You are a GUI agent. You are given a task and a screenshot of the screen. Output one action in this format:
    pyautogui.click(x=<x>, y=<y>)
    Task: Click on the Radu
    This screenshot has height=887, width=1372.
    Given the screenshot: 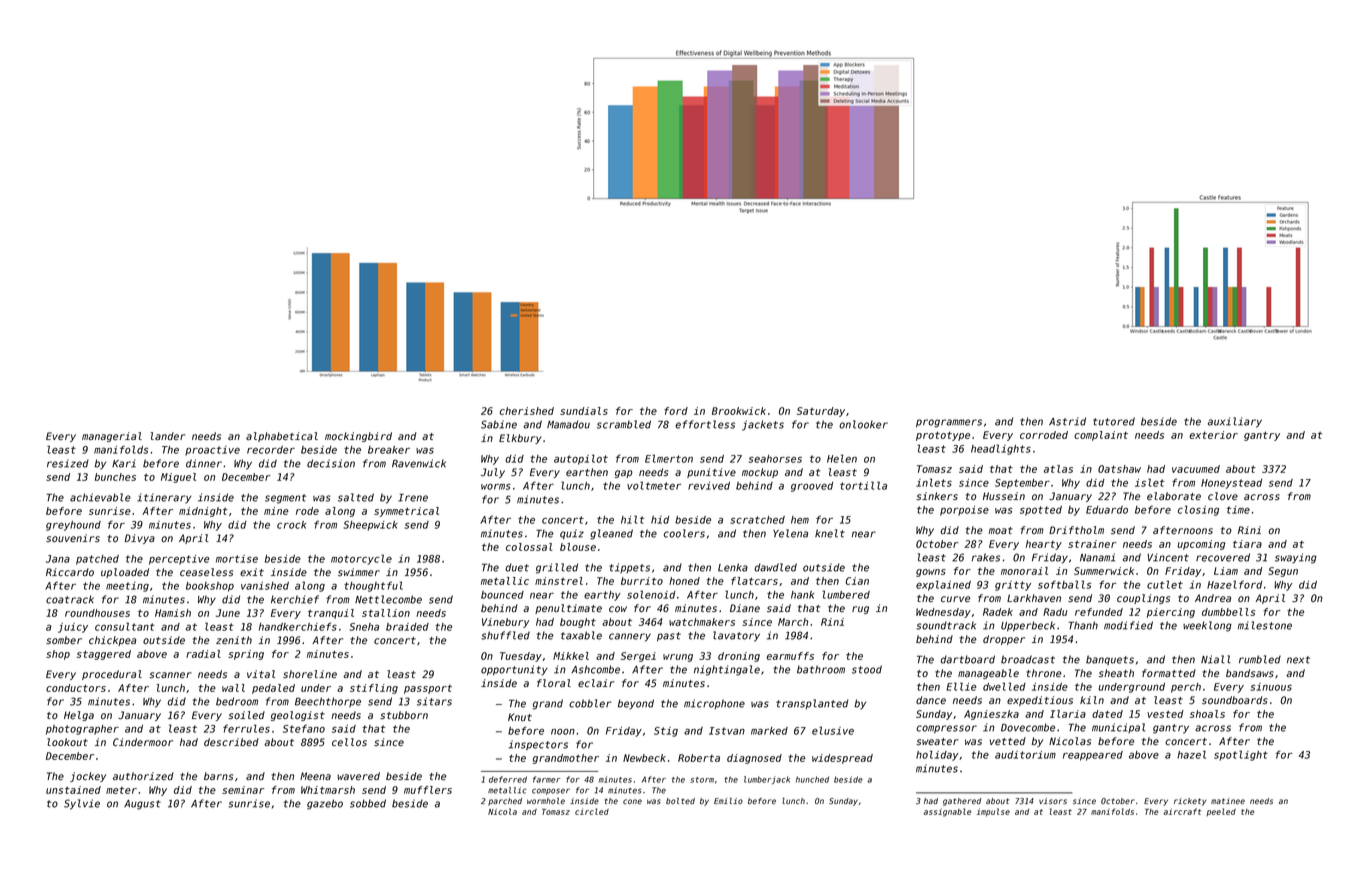 What is the action you would take?
    pyautogui.click(x=1055, y=612)
